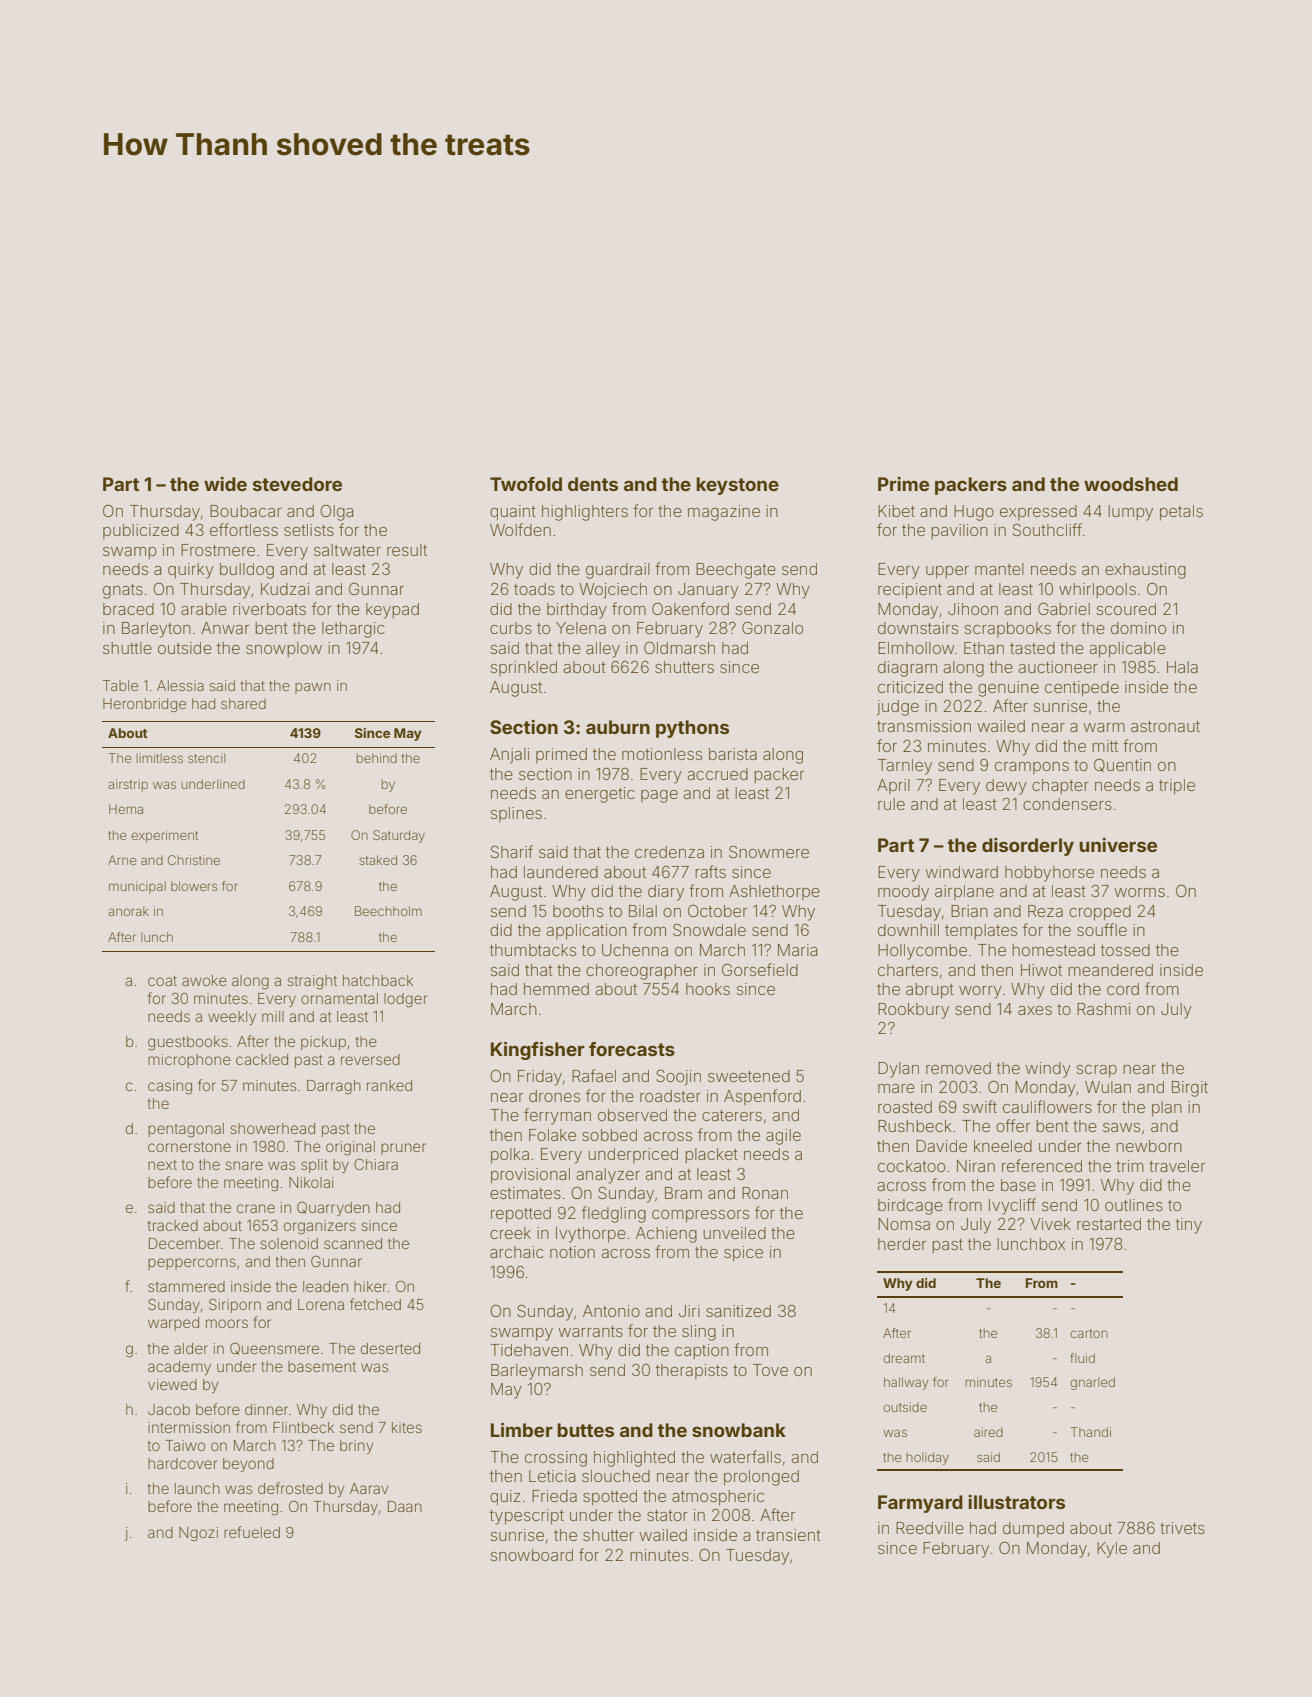 This image has width=1312, height=1697. Describe the element at coordinates (1134, 1205) in the image. I see `outlines` at that location.
